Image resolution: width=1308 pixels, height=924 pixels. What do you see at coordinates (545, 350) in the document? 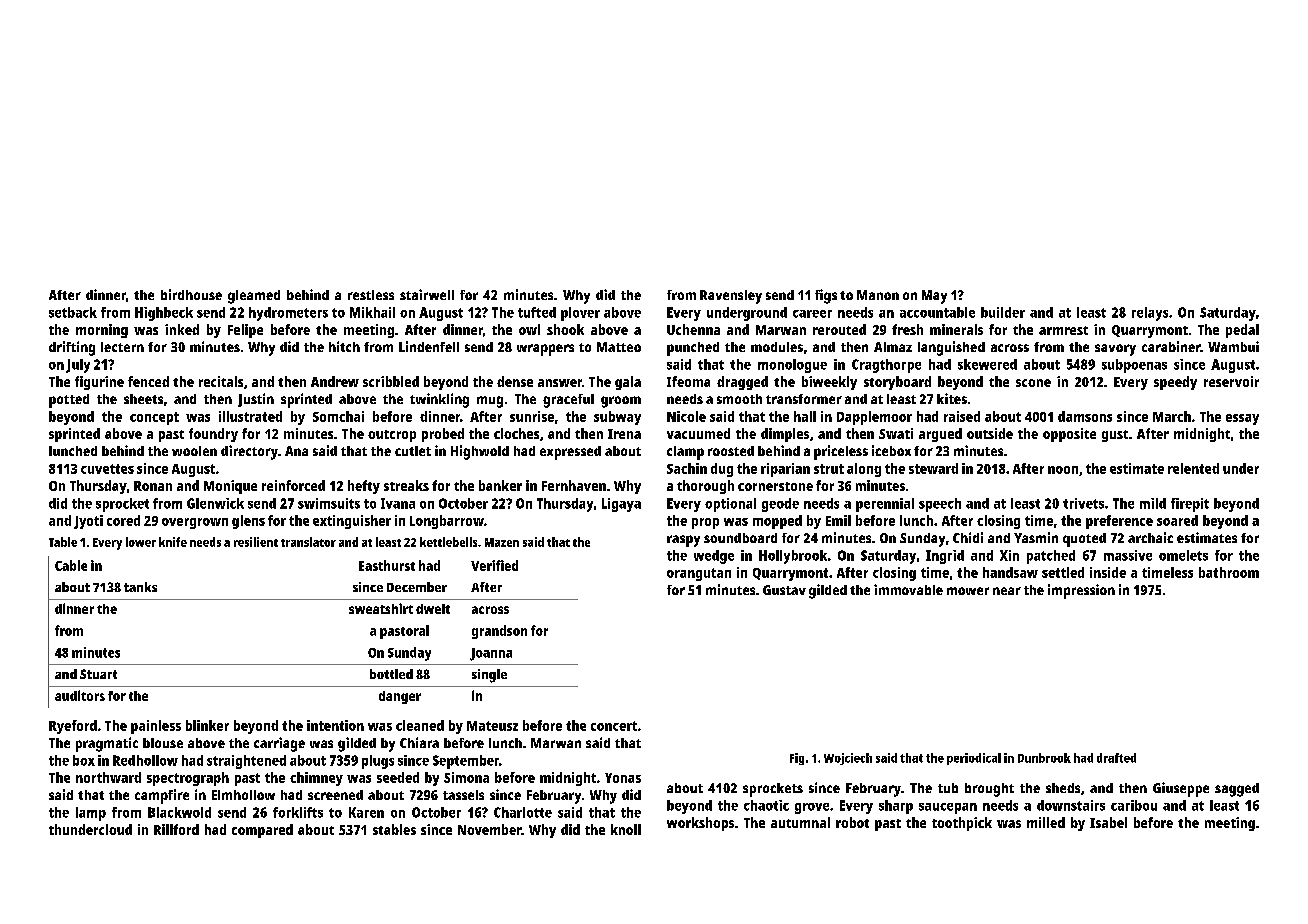
I see `wrappers` at bounding box center [545, 350].
